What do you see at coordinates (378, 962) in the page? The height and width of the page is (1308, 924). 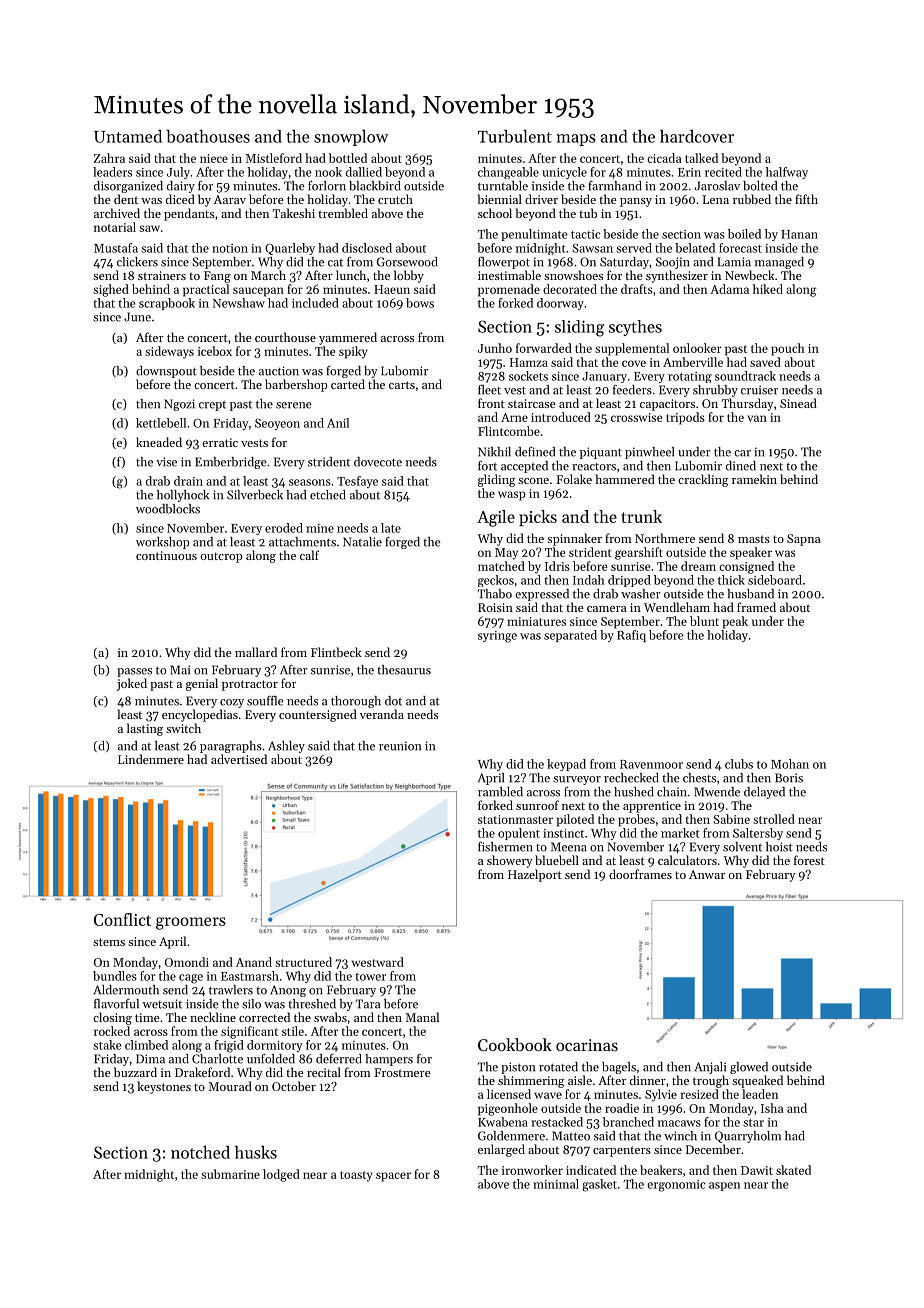 I see `westward` at bounding box center [378, 962].
